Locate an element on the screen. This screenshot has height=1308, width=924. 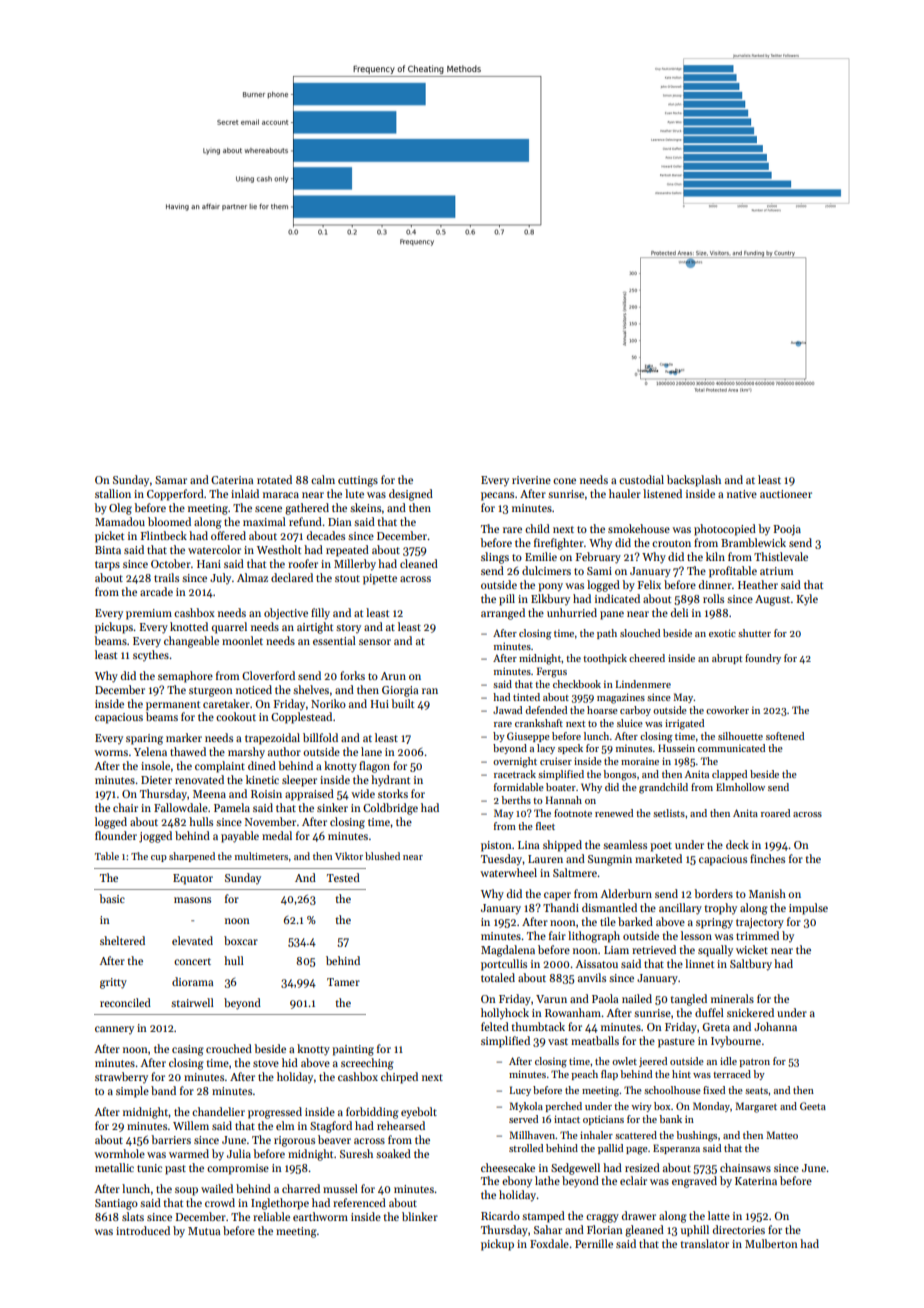
riverine is located at coordinates (531, 480).
